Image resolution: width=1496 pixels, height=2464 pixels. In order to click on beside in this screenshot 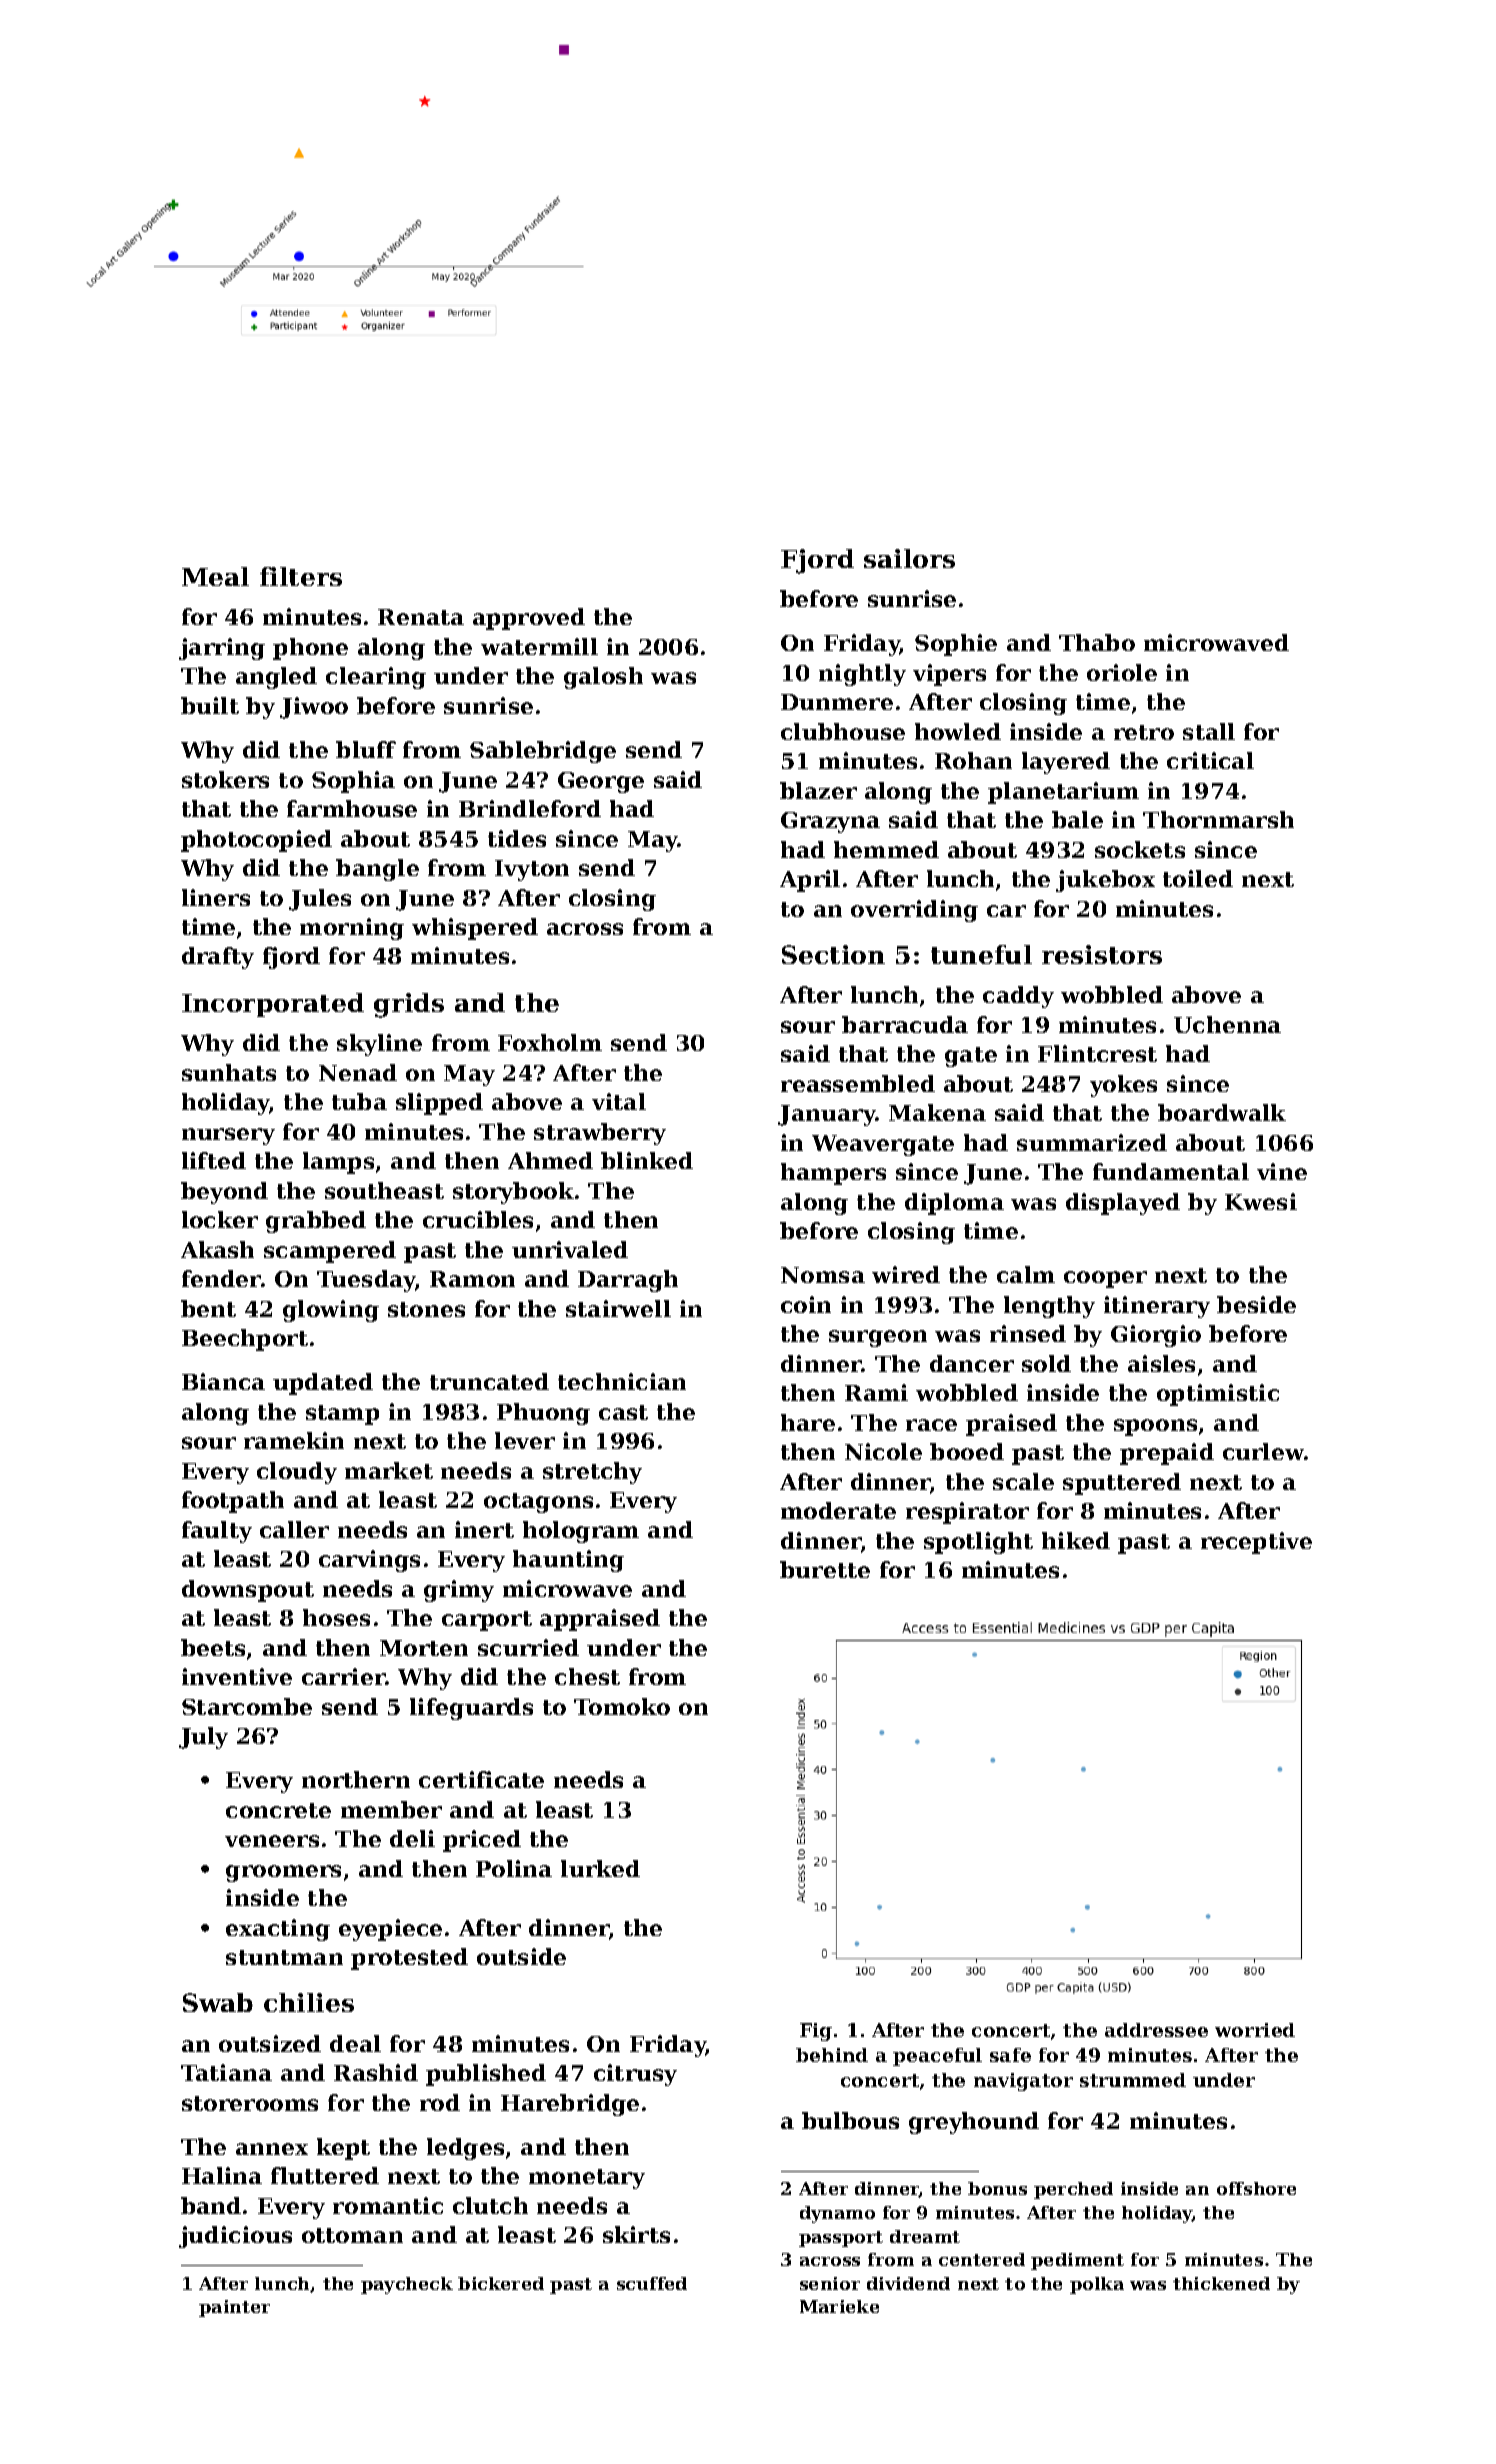, I will do `click(1256, 1304)`.
